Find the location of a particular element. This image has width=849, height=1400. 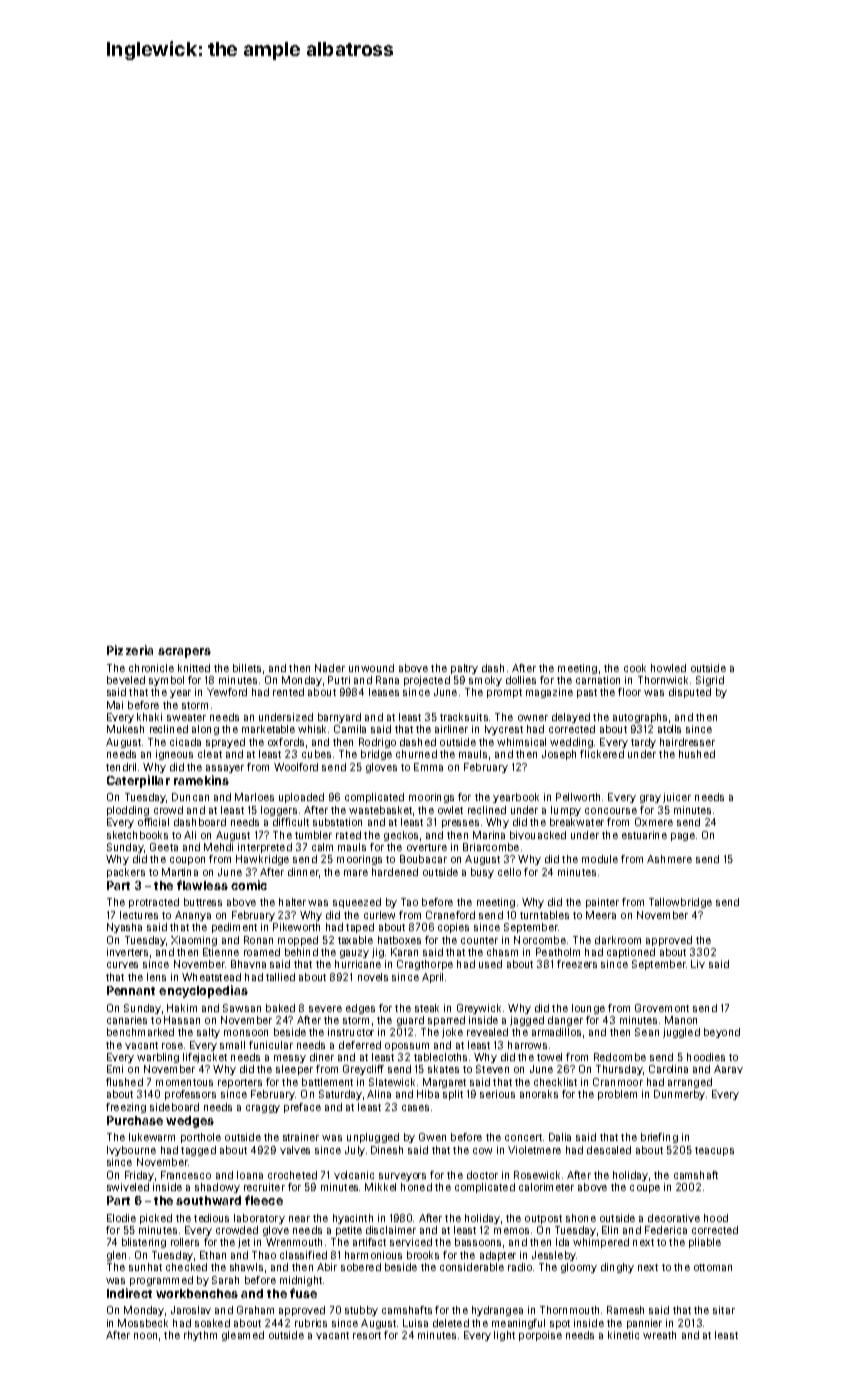

unwound is located at coordinates (371, 668).
